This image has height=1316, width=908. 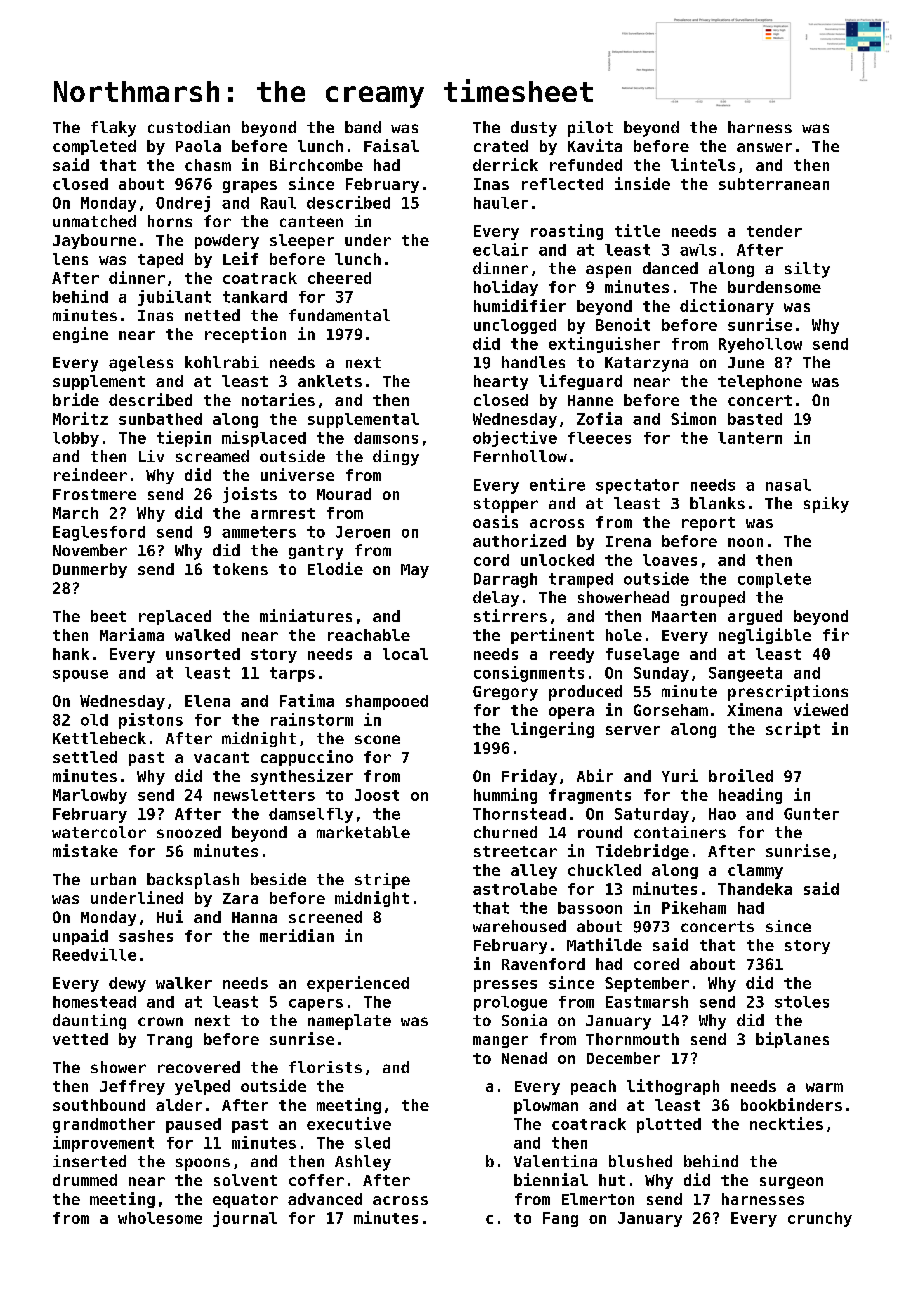 I want to click on chasm, so click(x=208, y=165).
